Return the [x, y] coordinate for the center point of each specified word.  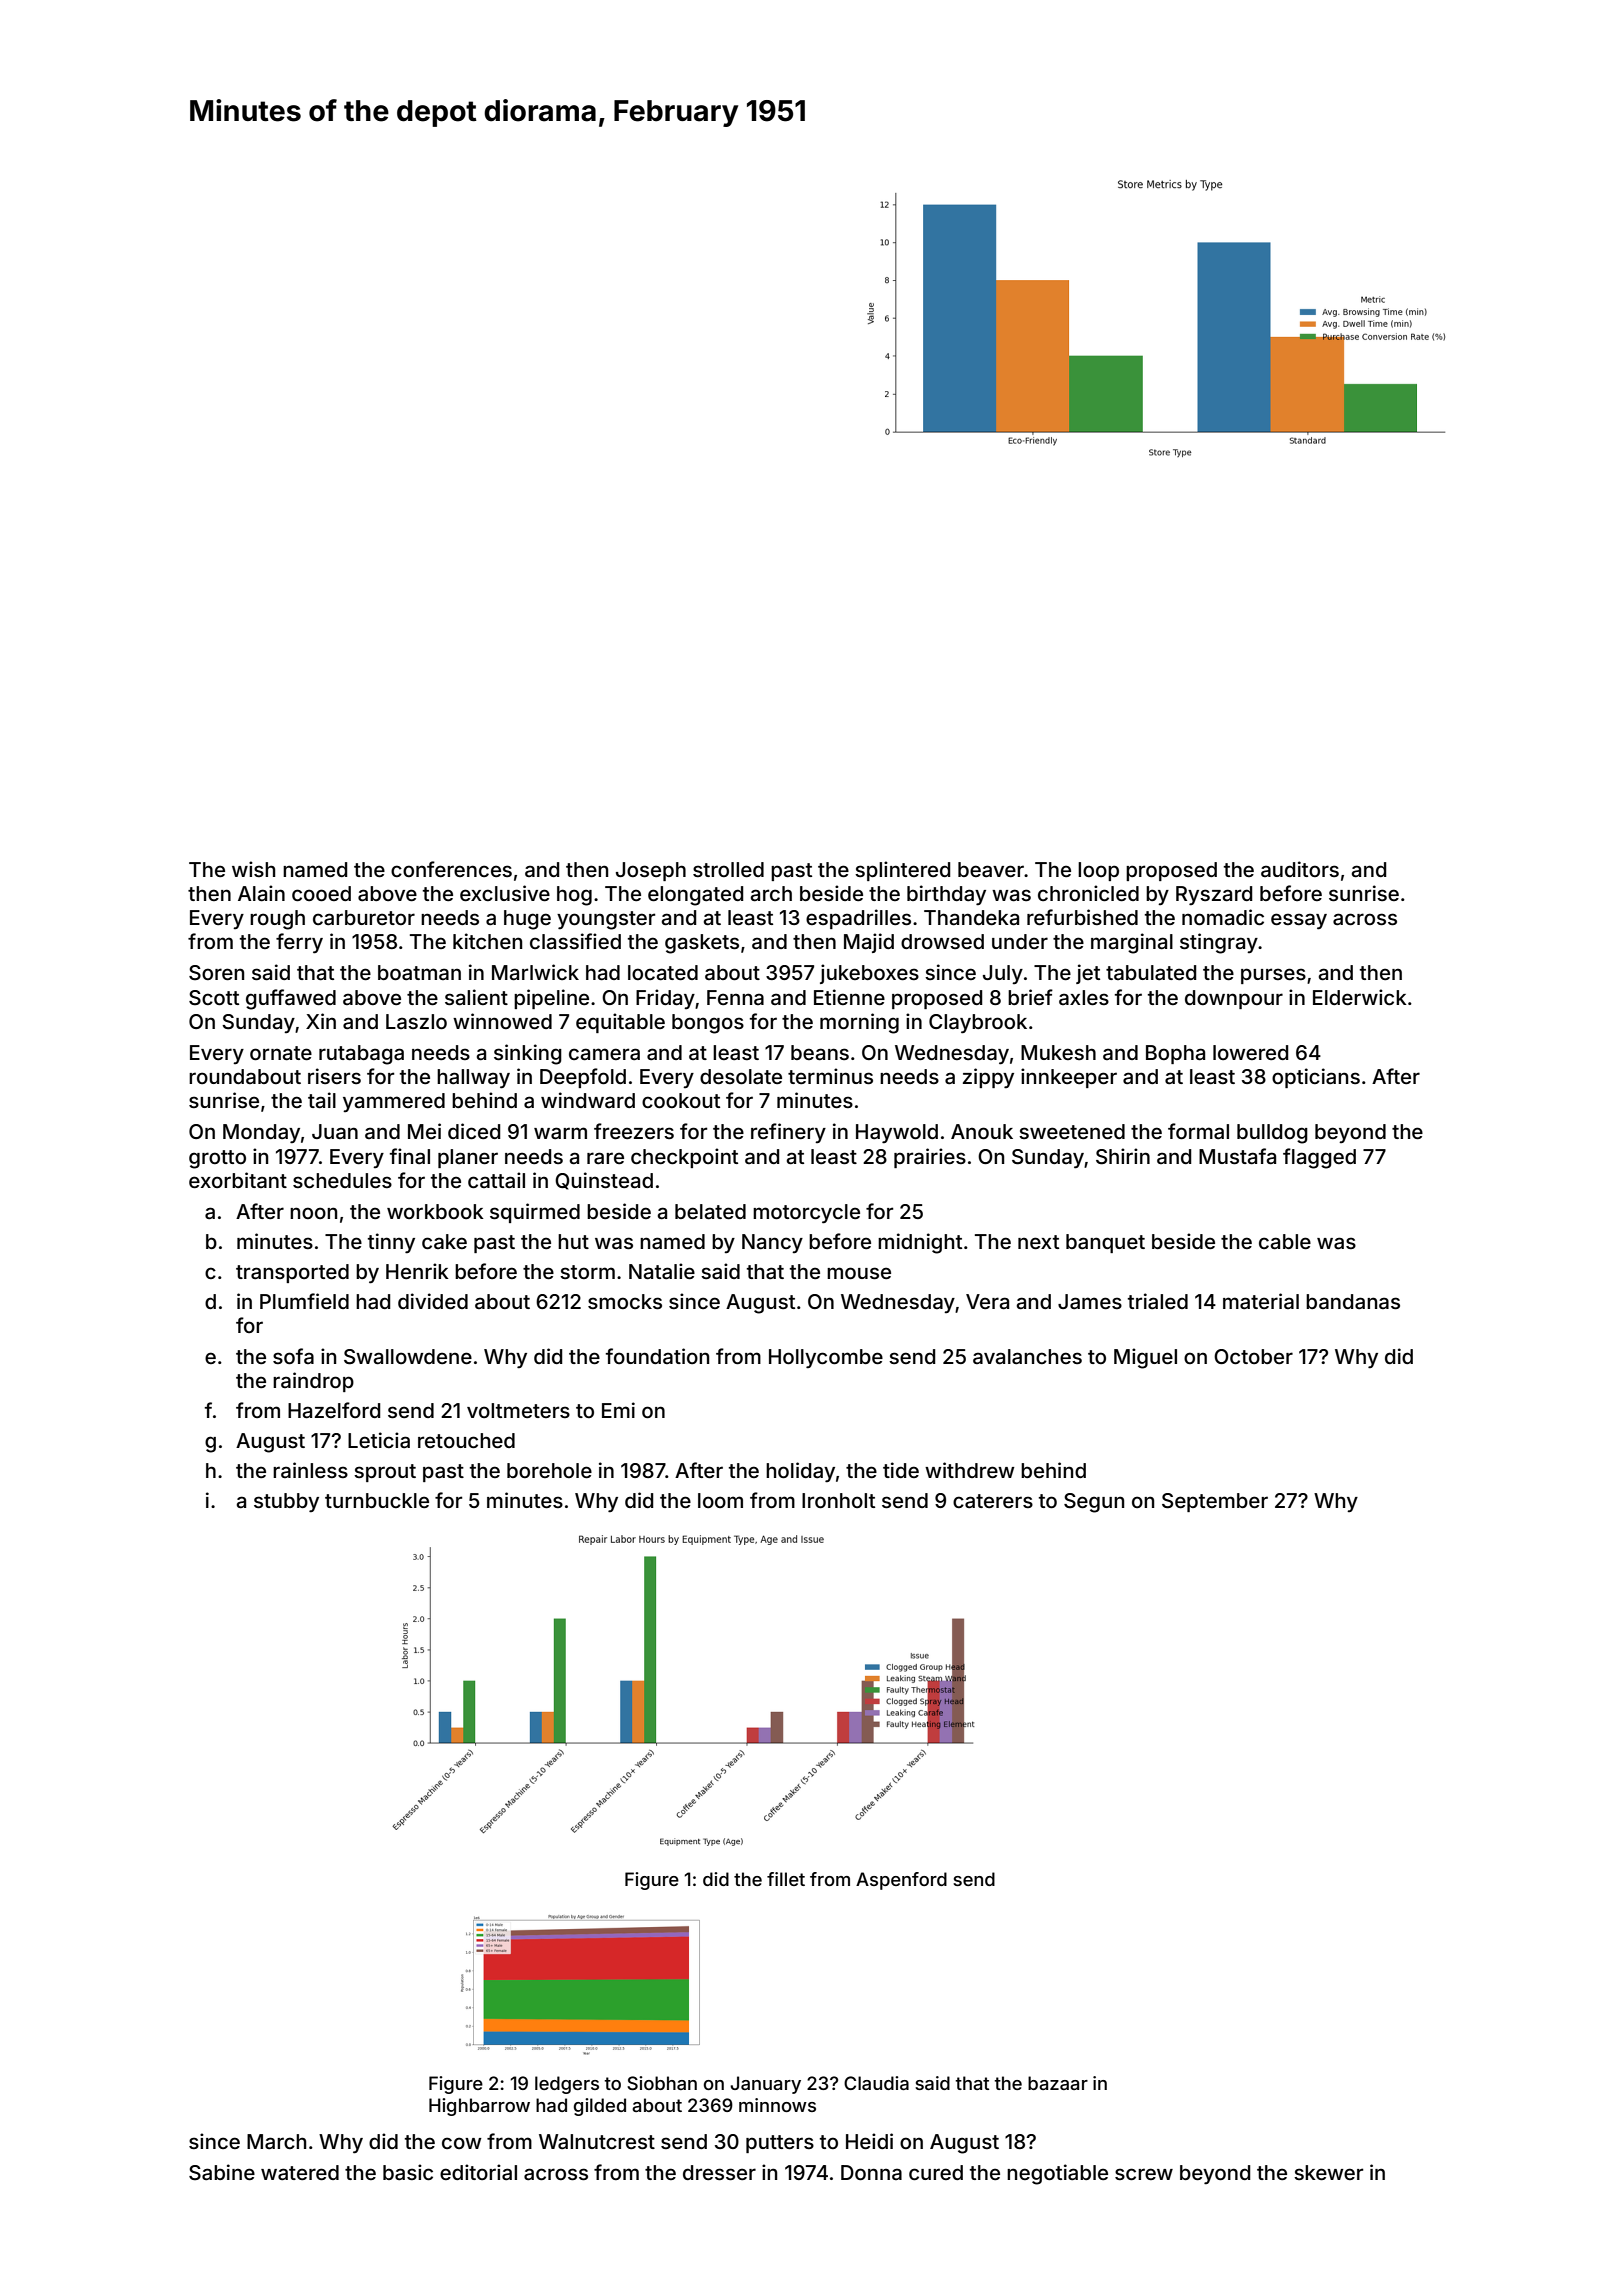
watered [300, 2172]
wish [253, 869]
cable [1285, 1241]
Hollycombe [826, 1358]
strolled [728, 869]
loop [1098, 871]
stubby [286, 1502]
